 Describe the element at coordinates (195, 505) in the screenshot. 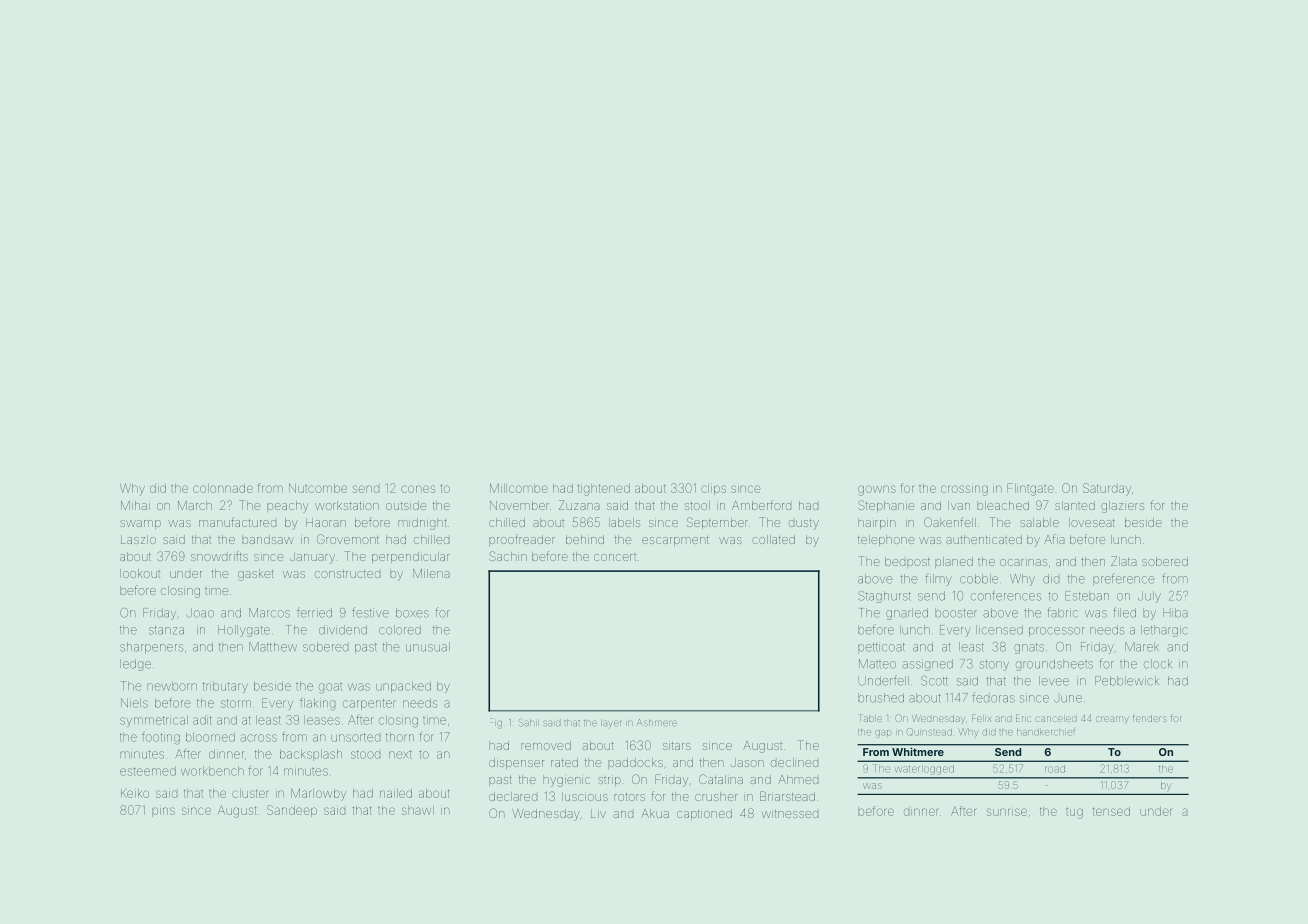

I see `March` at that location.
